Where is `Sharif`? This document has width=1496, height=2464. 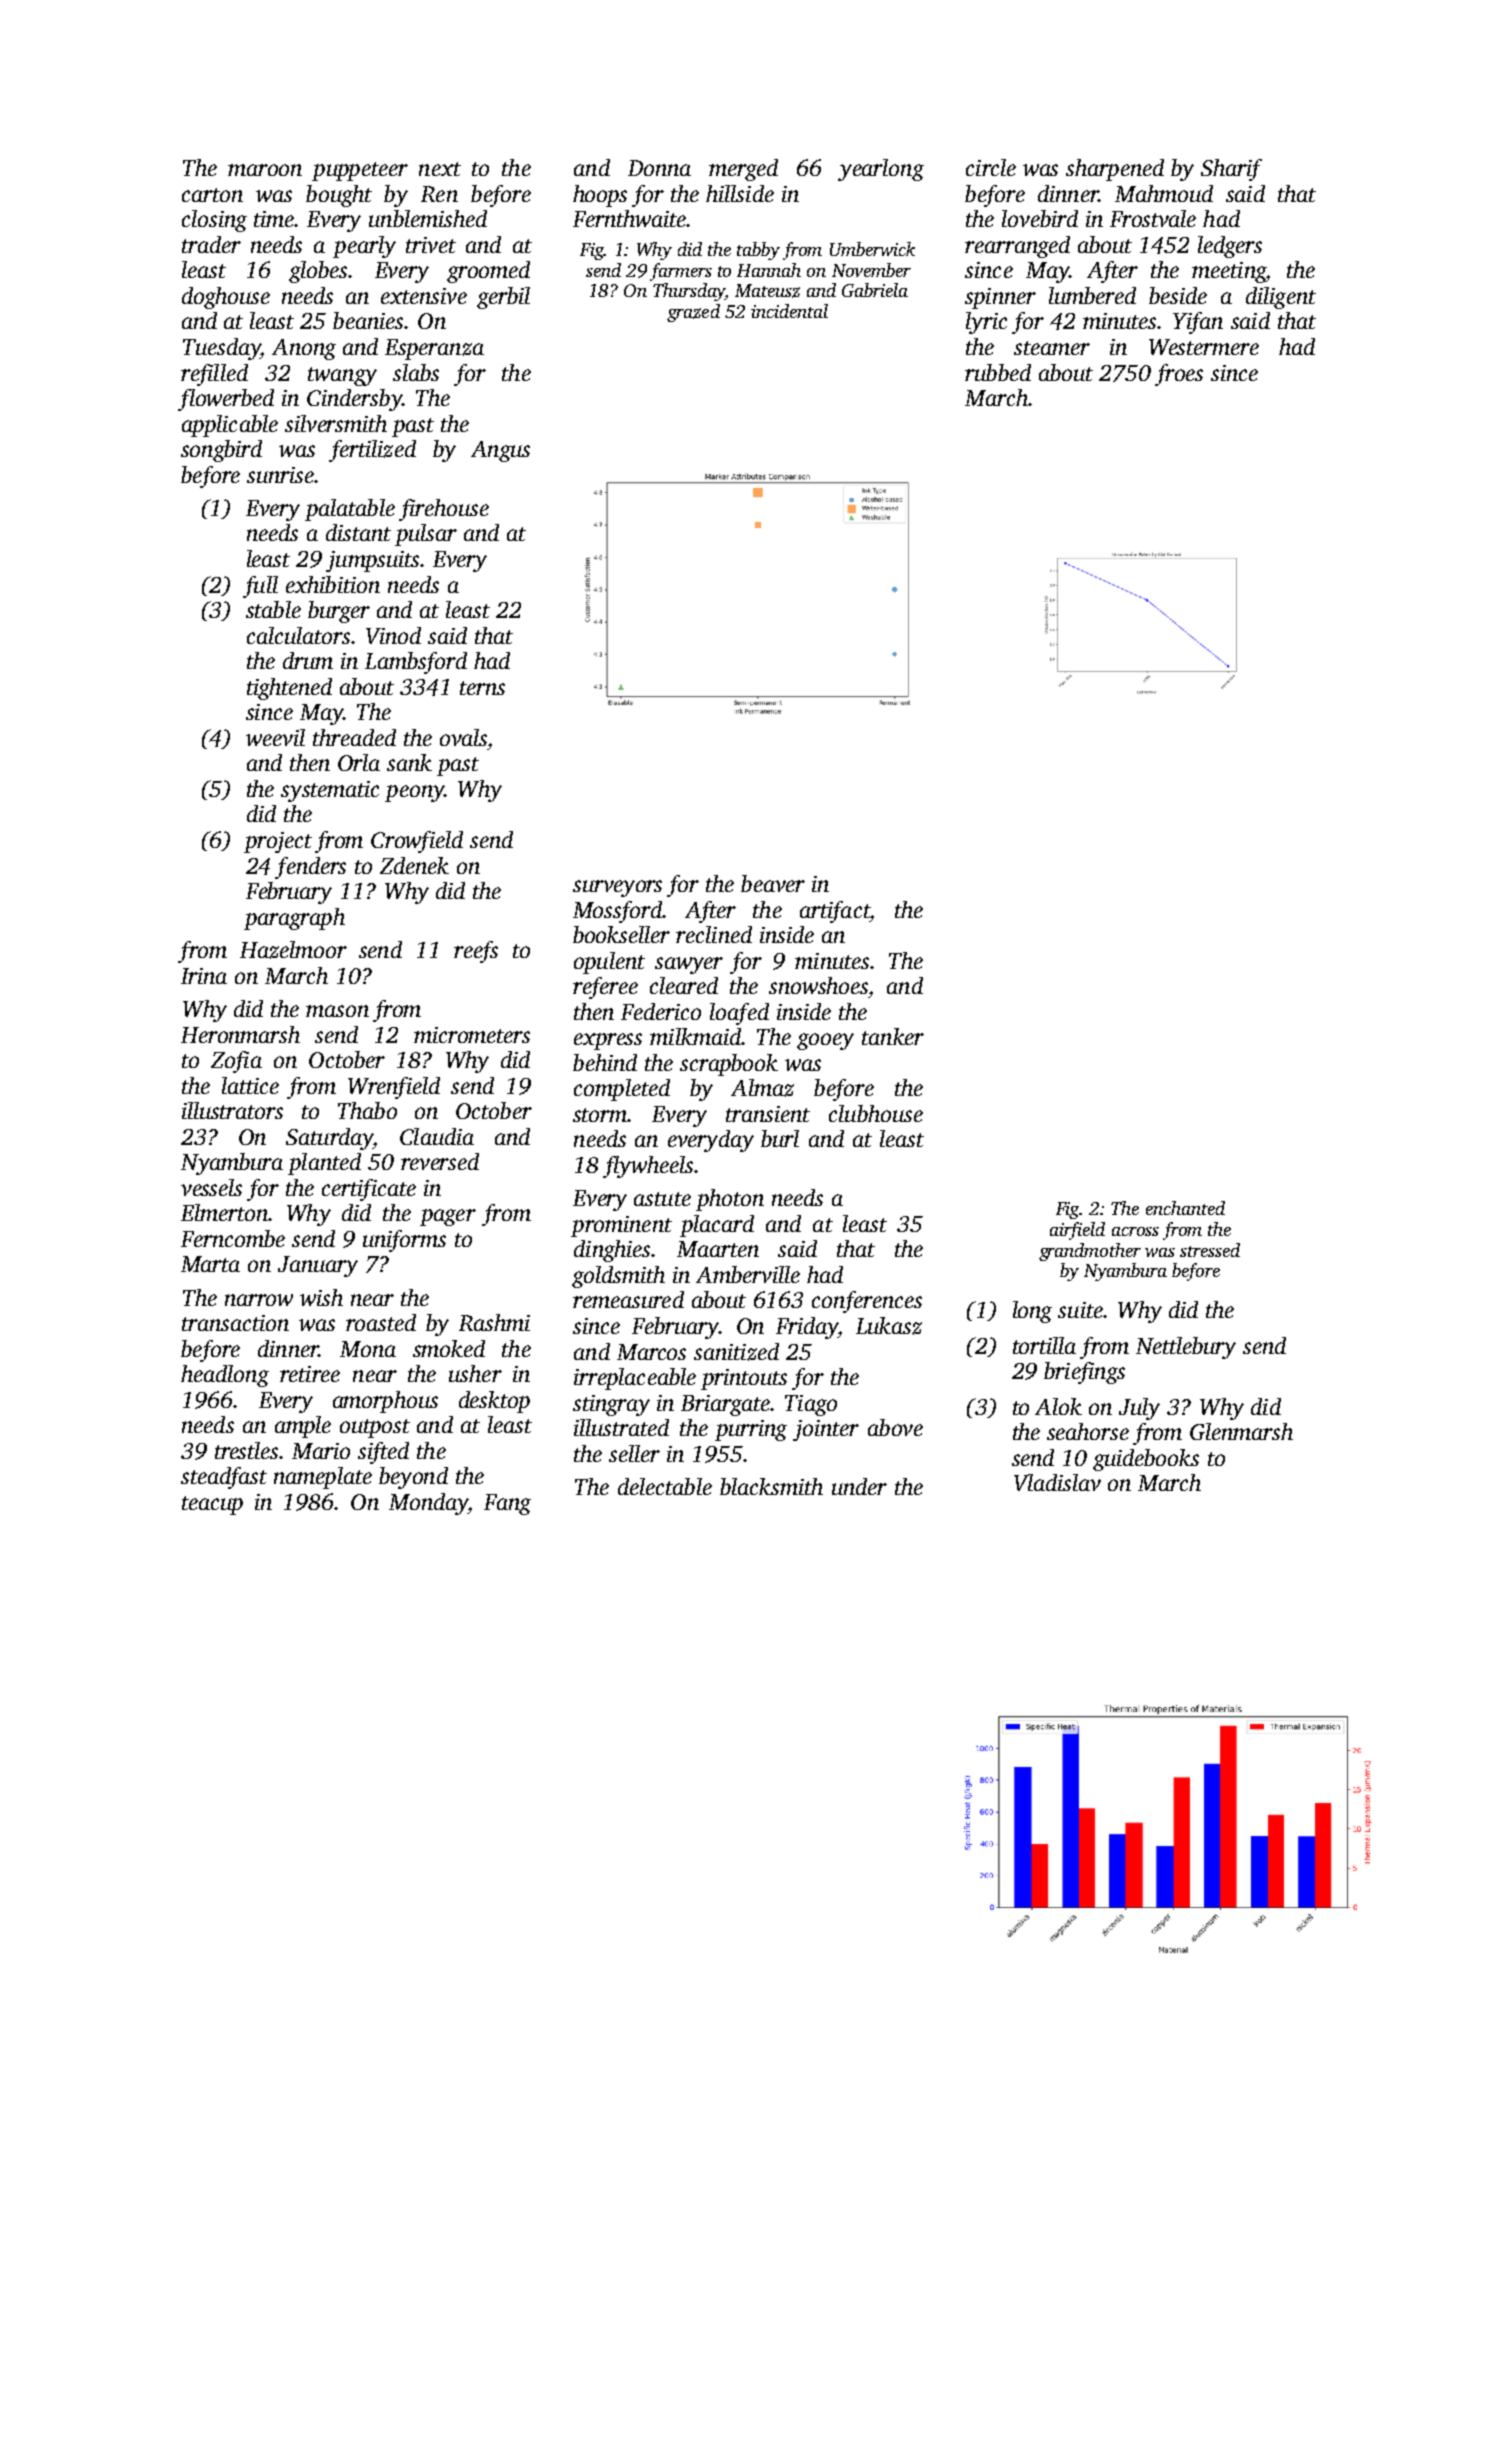 Sharif is located at coordinates (1231, 170).
